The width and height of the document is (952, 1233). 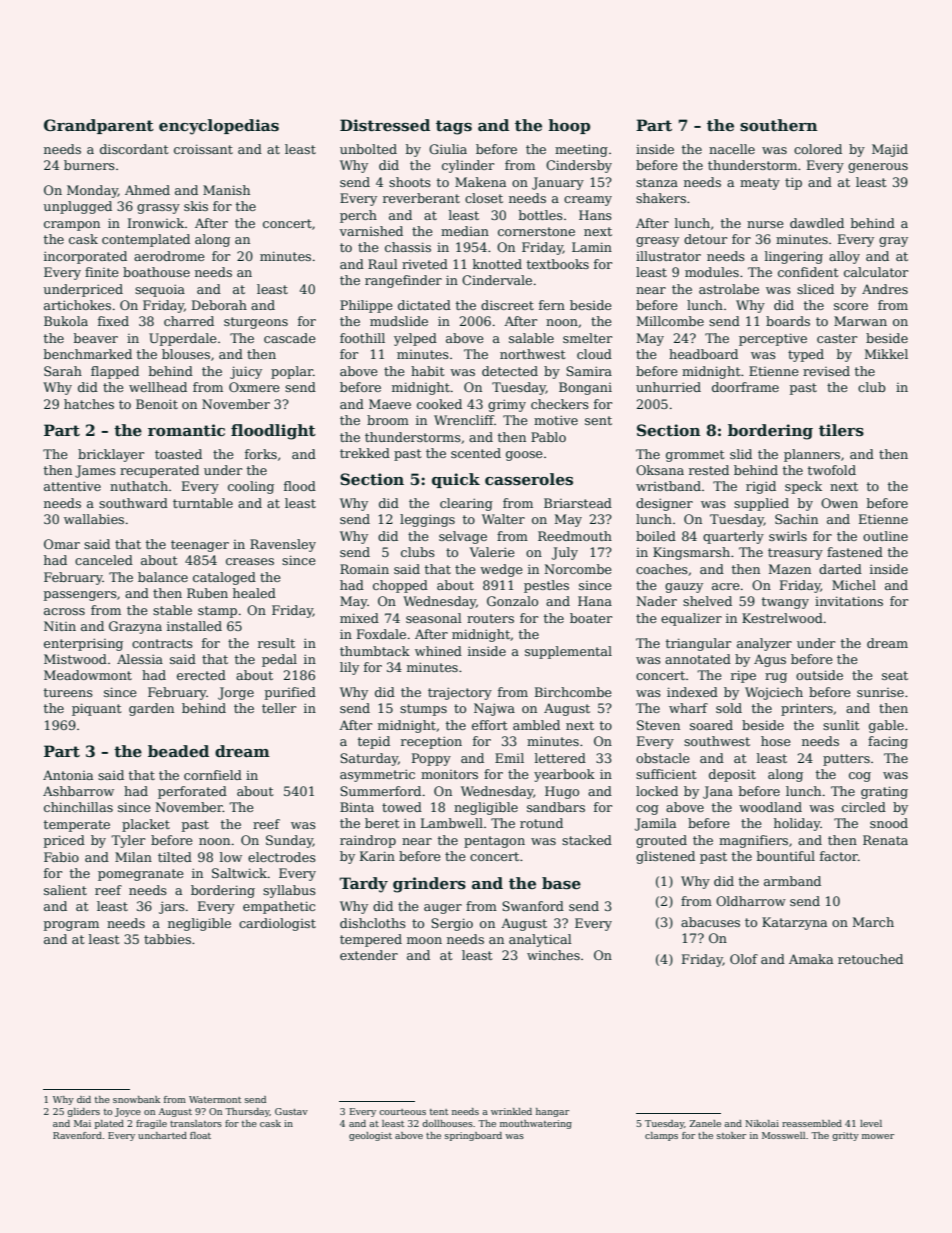 I want to click on locked, so click(x=657, y=791).
